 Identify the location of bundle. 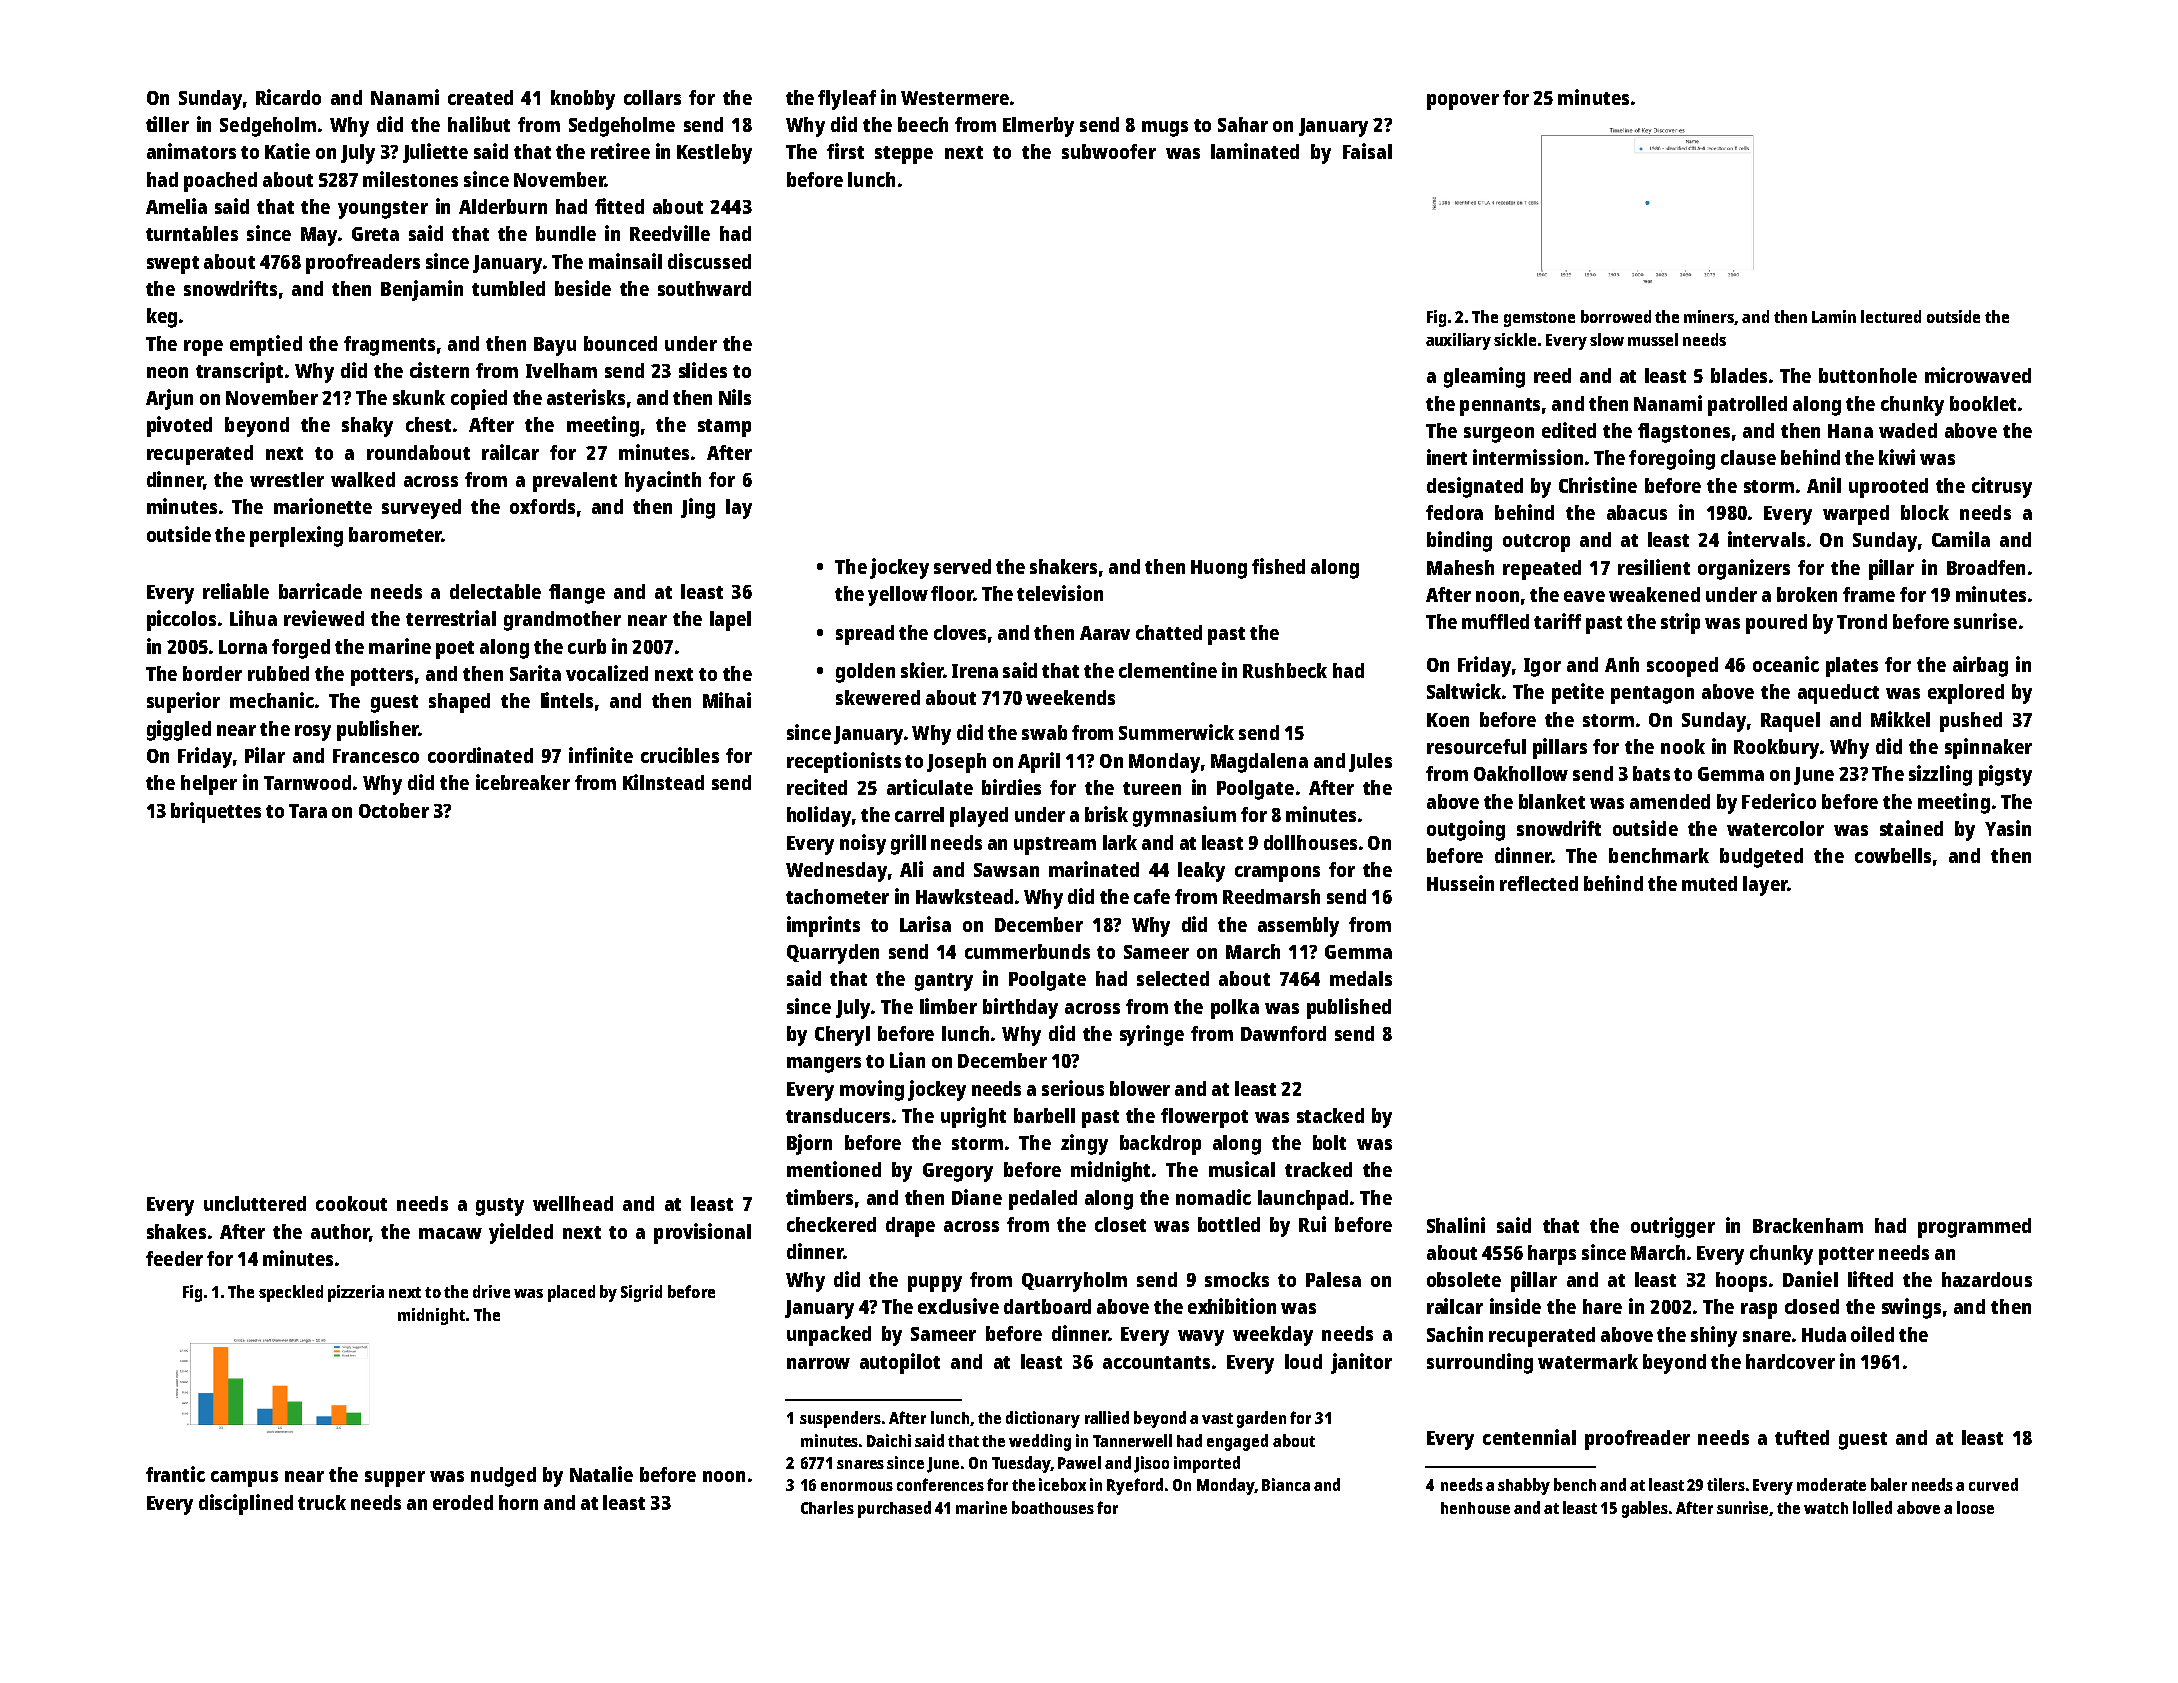
(566, 233).
